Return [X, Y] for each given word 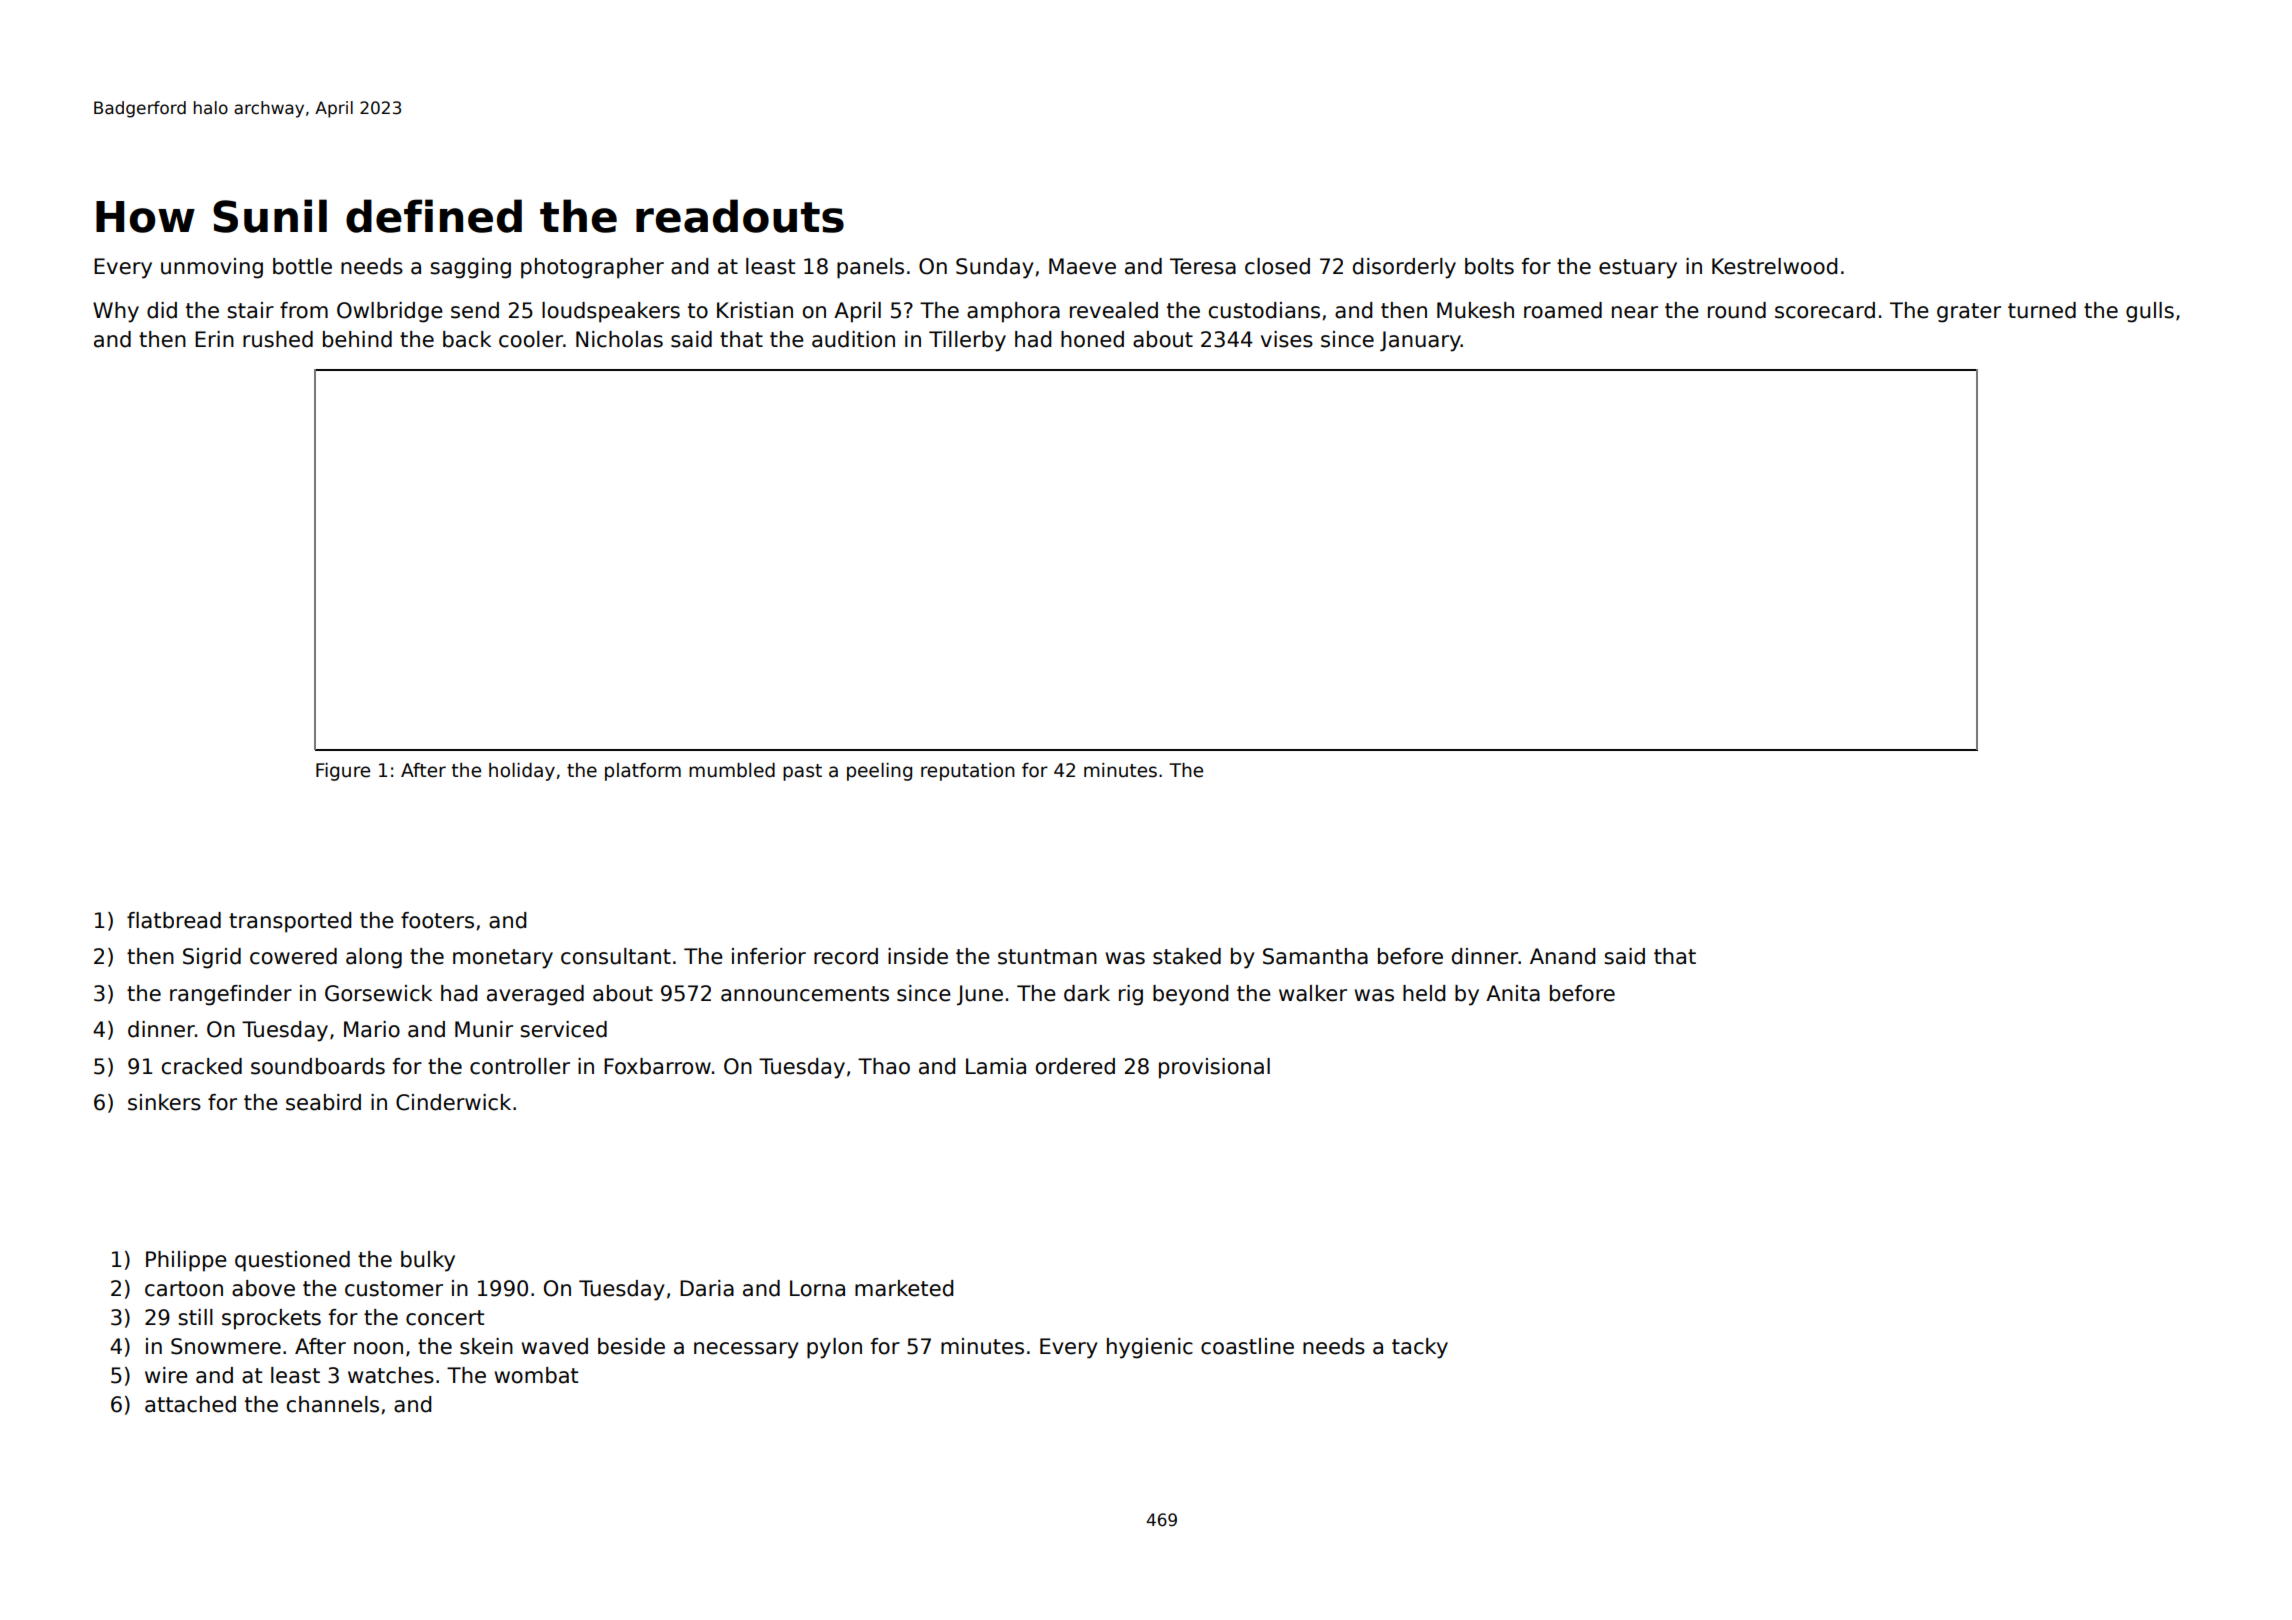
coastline [1247, 1346]
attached [190, 1404]
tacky [1420, 1348]
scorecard [1825, 310]
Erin [214, 339]
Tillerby [967, 341]
